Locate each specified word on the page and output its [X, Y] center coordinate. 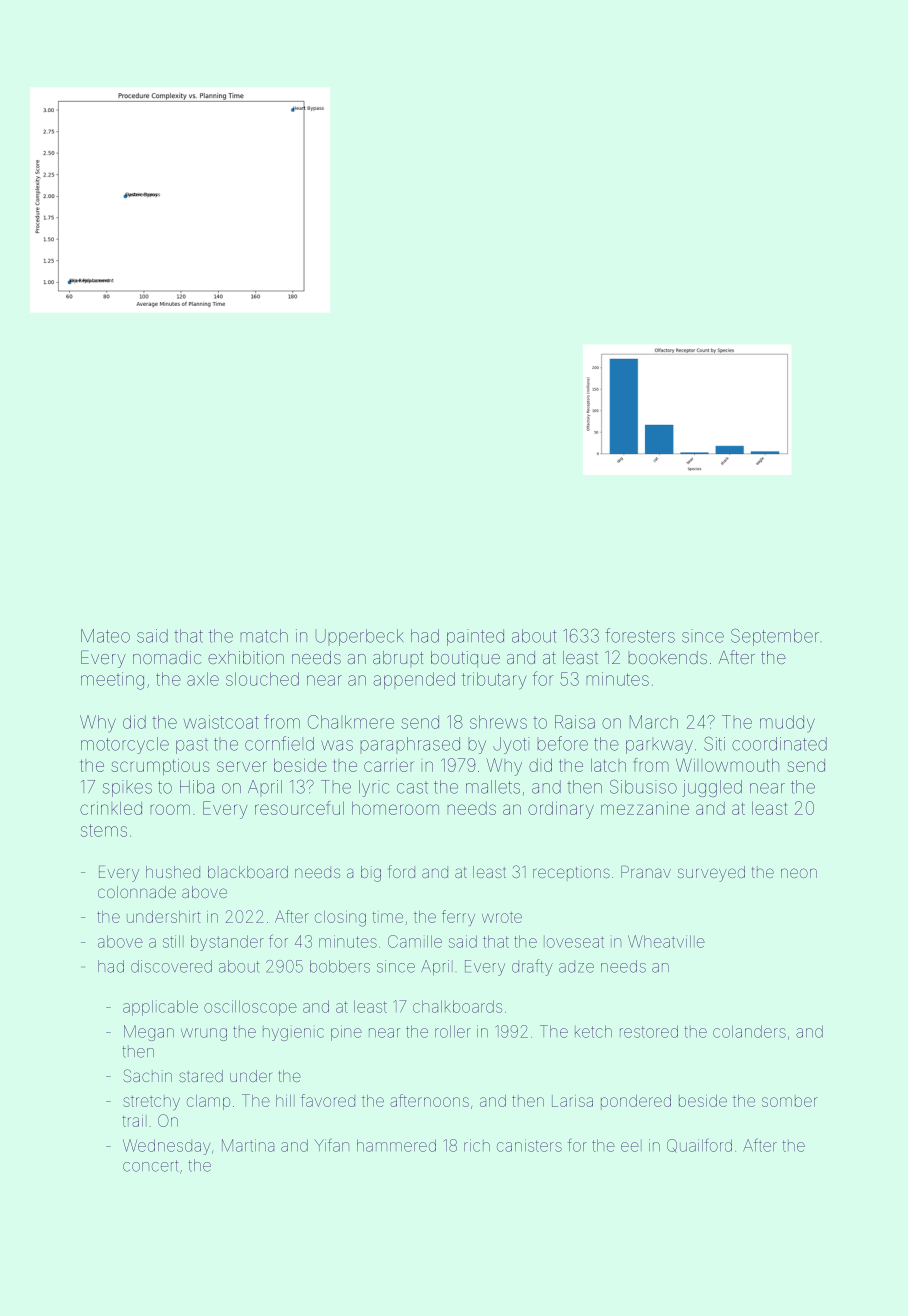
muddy [787, 723]
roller [453, 1031]
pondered [636, 1101]
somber [790, 1102]
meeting [112, 681]
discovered [171, 966]
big [371, 874]
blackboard [248, 872]
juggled [712, 788]
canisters [529, 1145]
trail [132, 1121]
